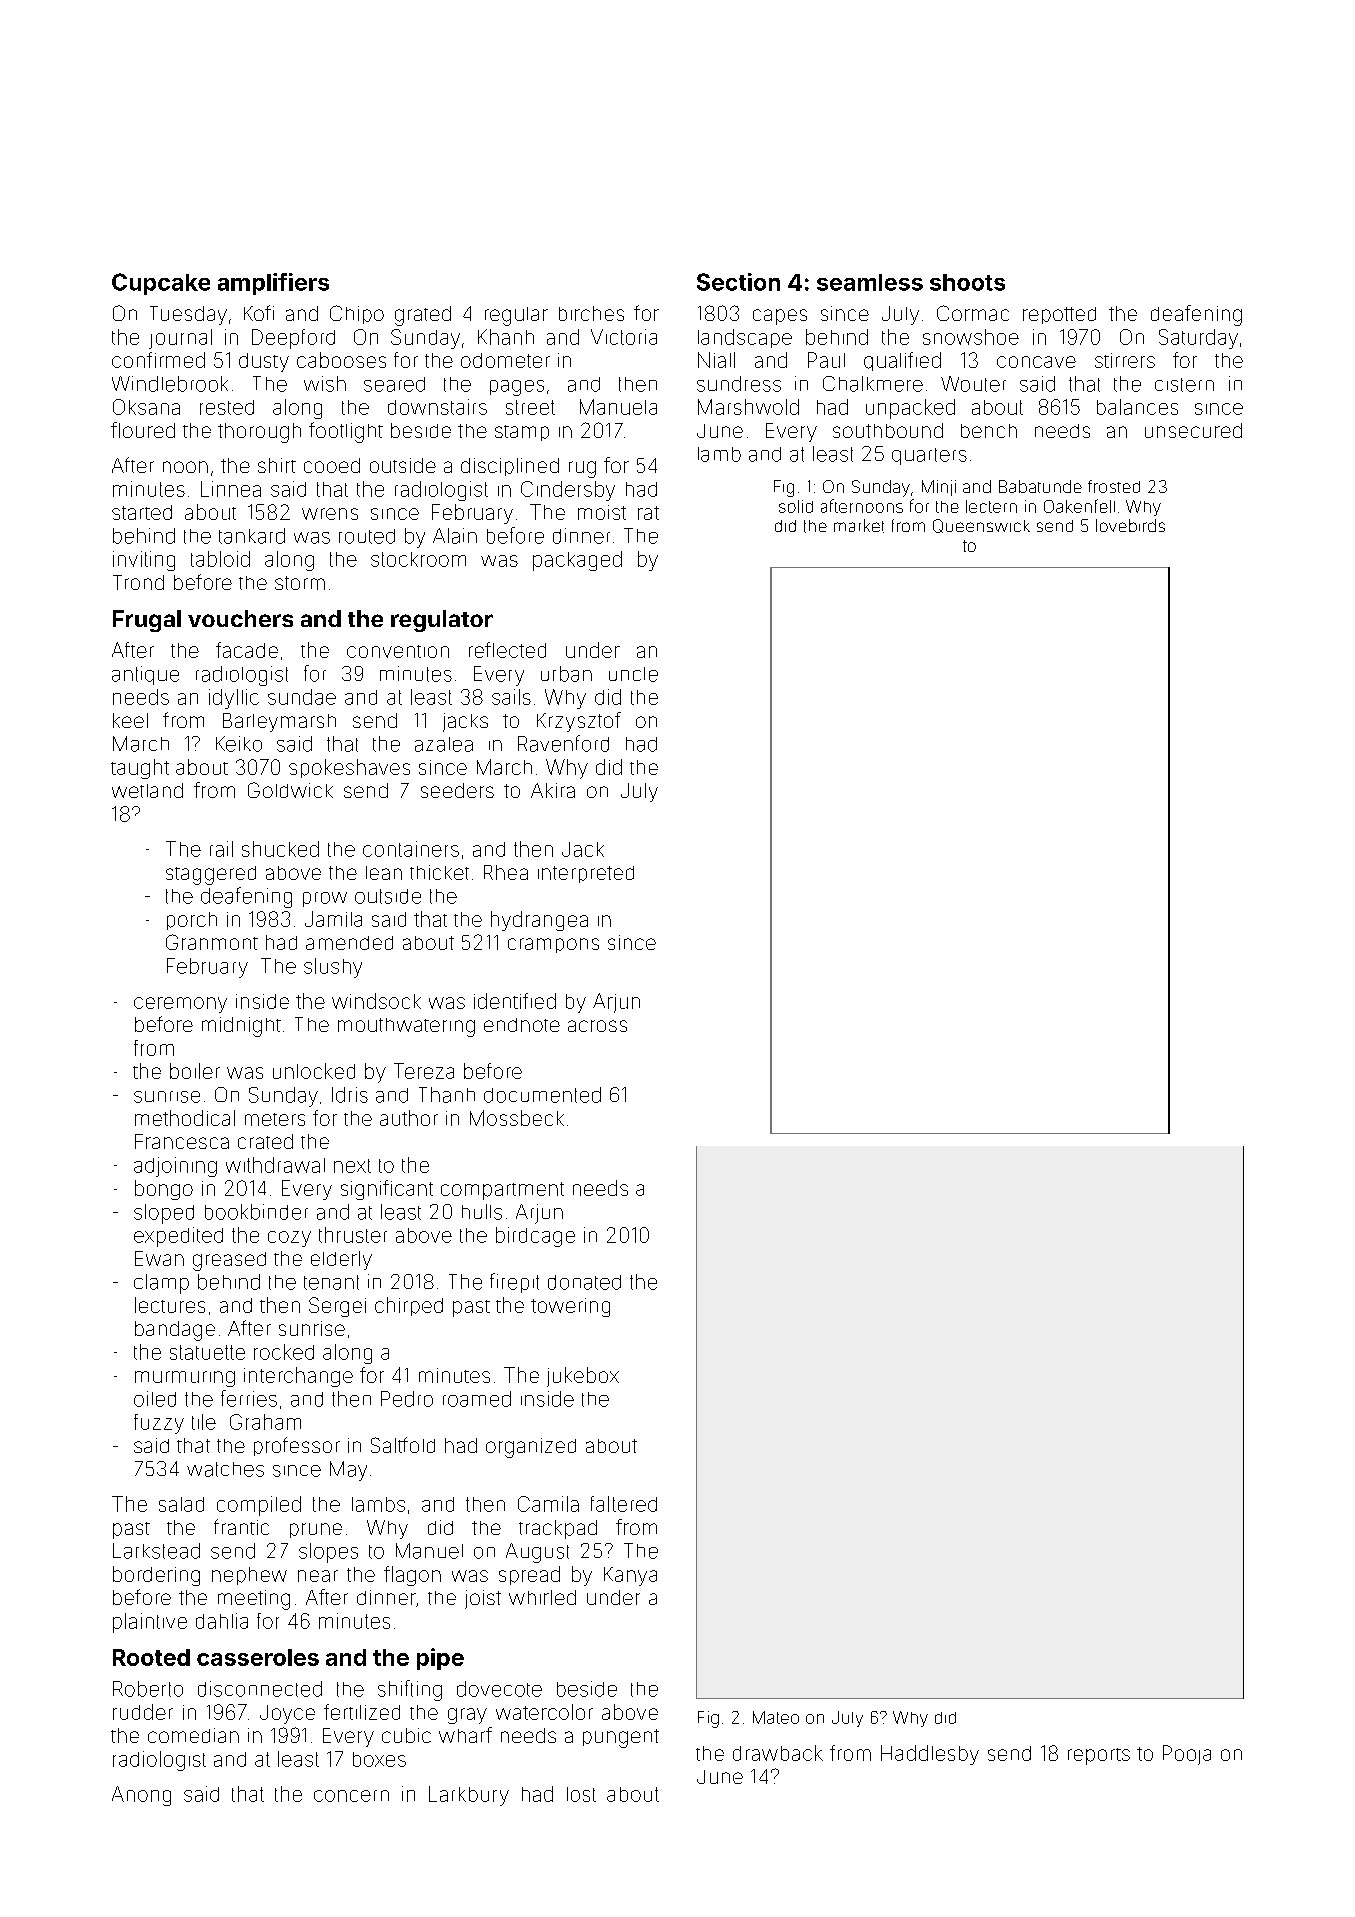 The width and height of the screenshot is (1355, 1917). Describe the element at coordinates (437, 407) in the screenshot. I see `downstairs` at that location.
